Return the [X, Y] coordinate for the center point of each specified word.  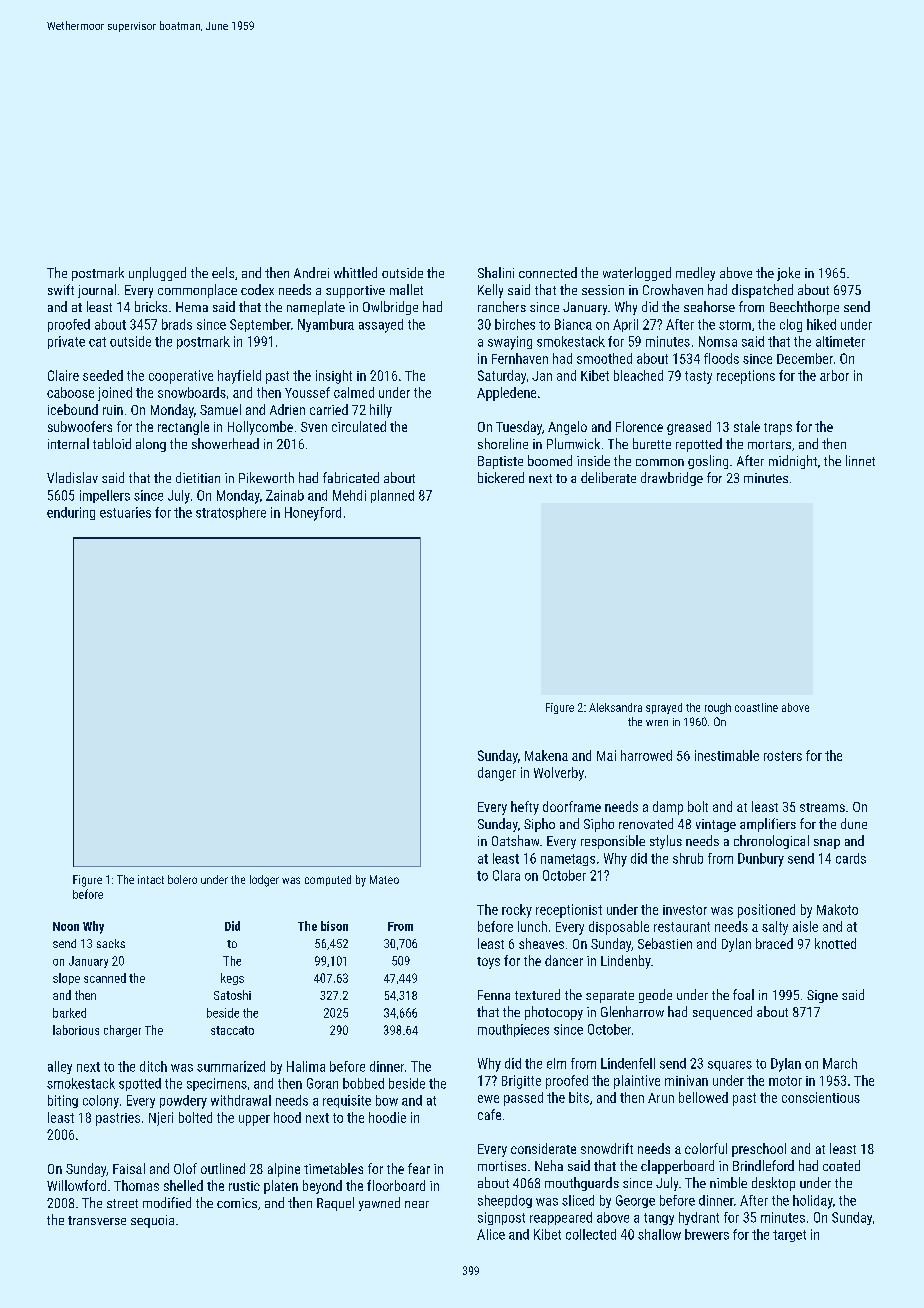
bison [334, 926]
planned [392, 496]
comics [237, 1203]
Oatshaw [515, 840]
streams [822, 807]
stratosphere [231, 513]
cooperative [181, 377]
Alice [491, 1234]
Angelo [567, 428]
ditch [153, 1066]
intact [151, 879]
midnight [793, 462]
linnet [860, 460]
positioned [766, 911]
